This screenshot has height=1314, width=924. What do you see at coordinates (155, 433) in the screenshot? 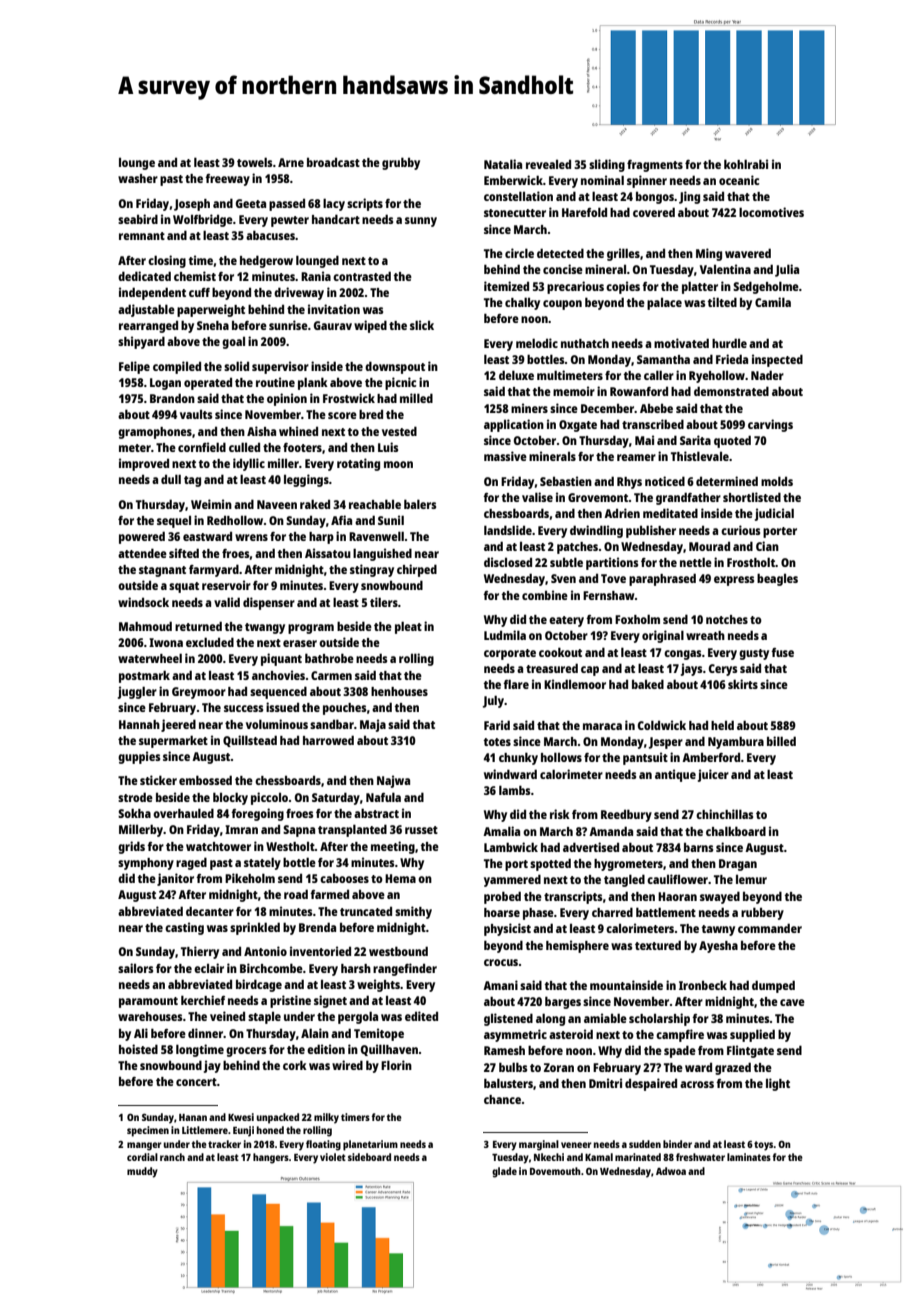
I see `gramophones` at bounding box center [155, 433].
